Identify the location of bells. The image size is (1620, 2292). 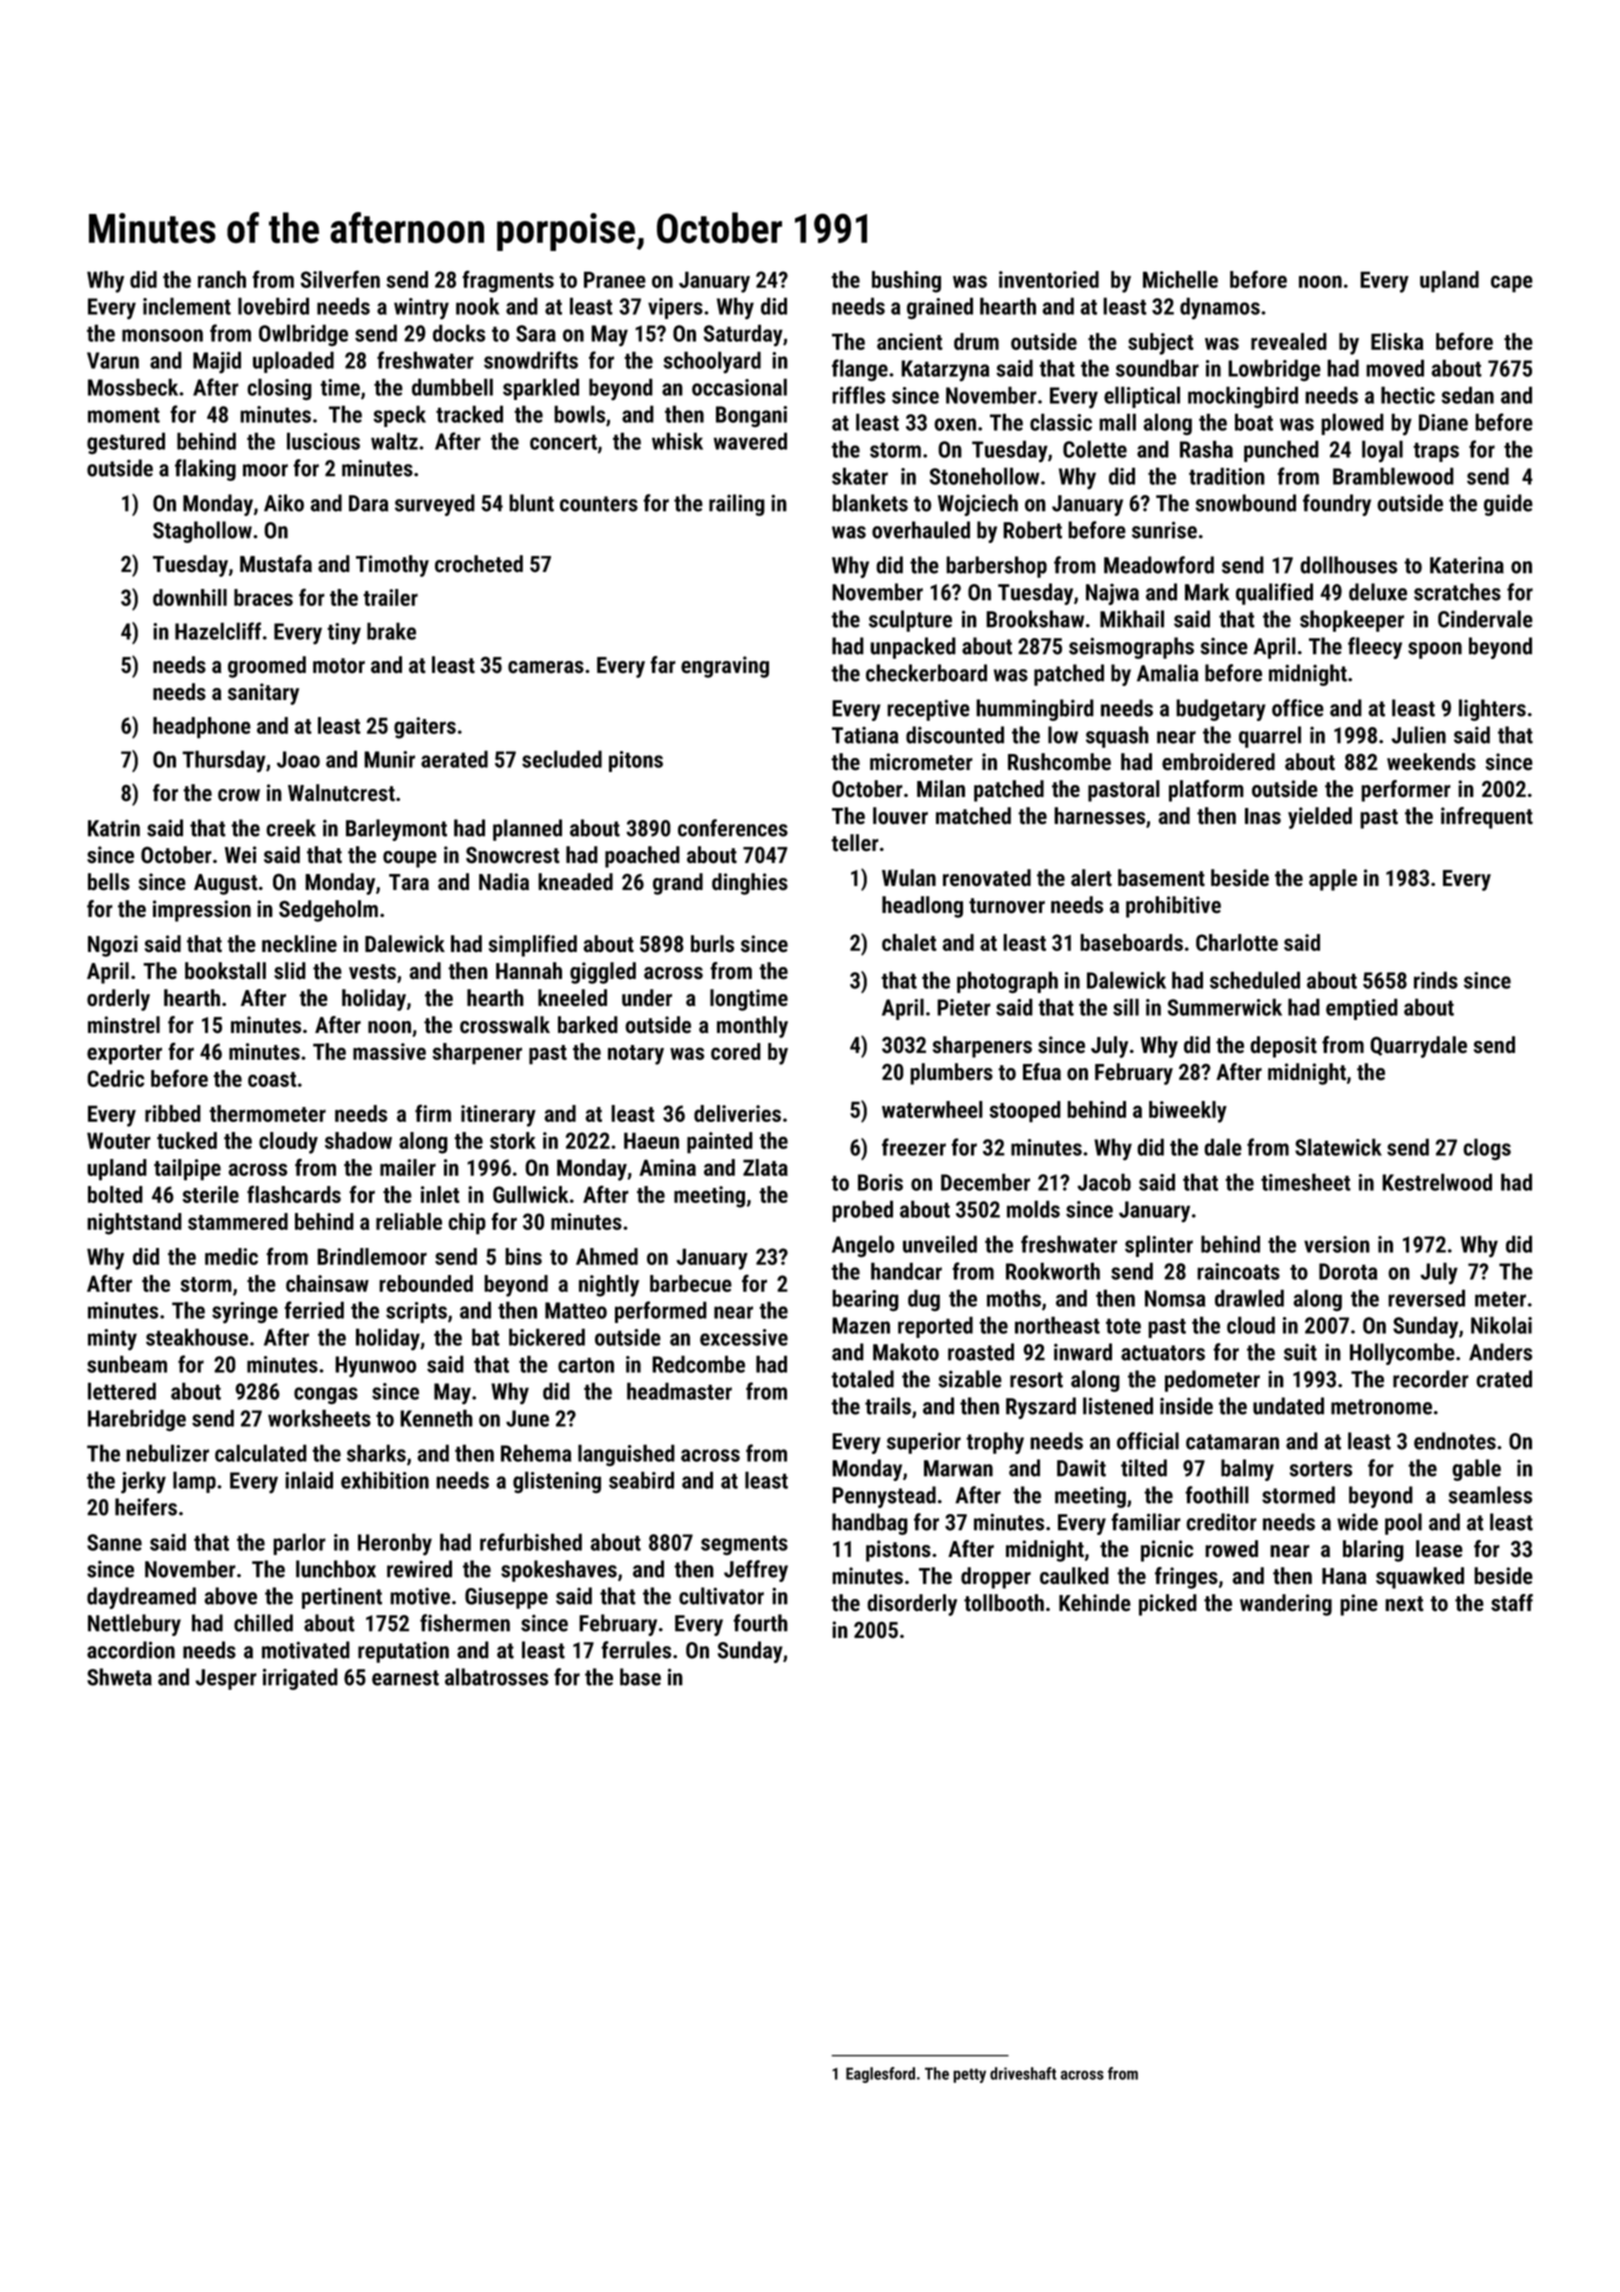
(109, 882).
